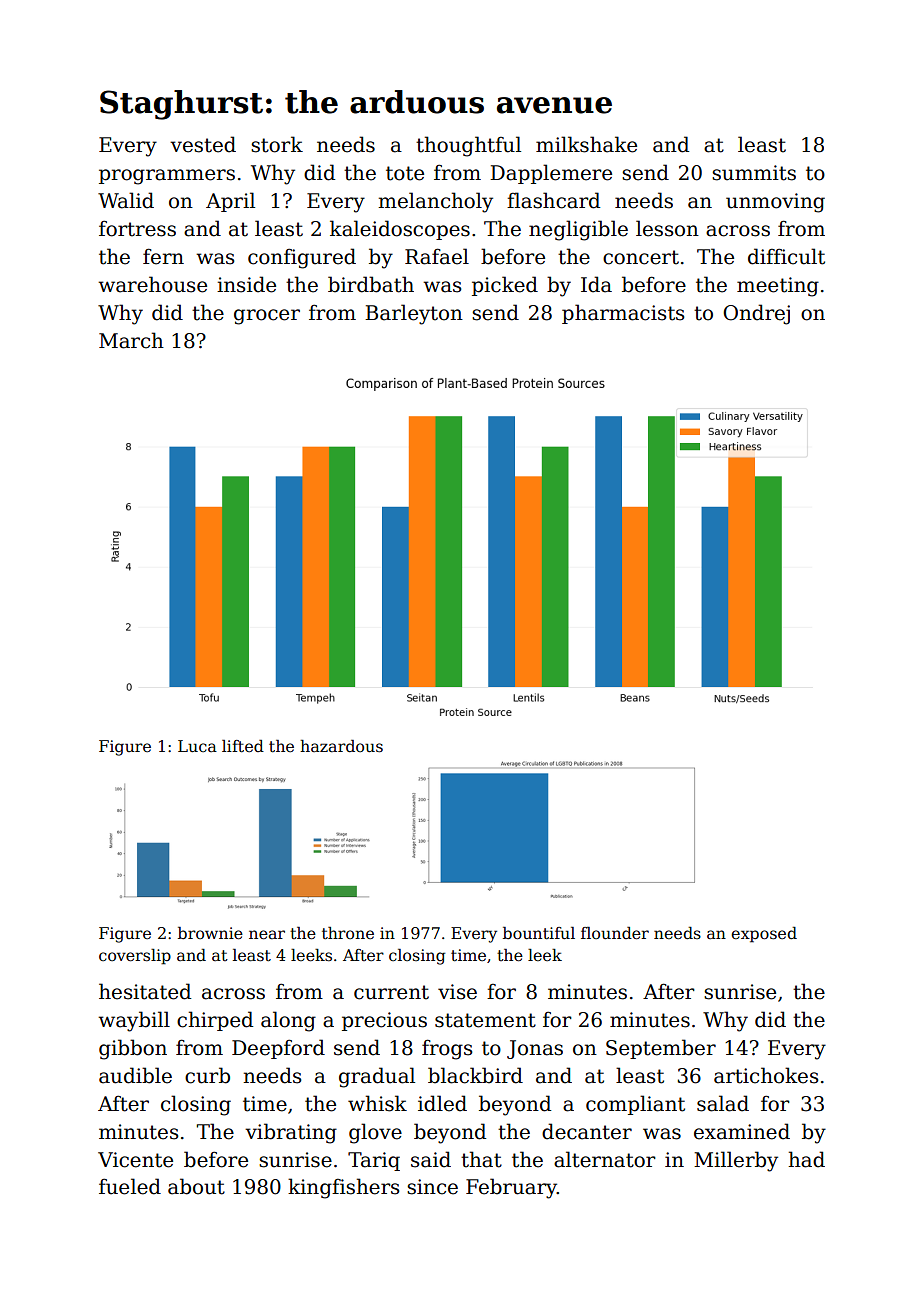 This image has width=924, height=1314. Describe the element at coordinates (341, 746) in the image. I see `hazardous` at that location.
